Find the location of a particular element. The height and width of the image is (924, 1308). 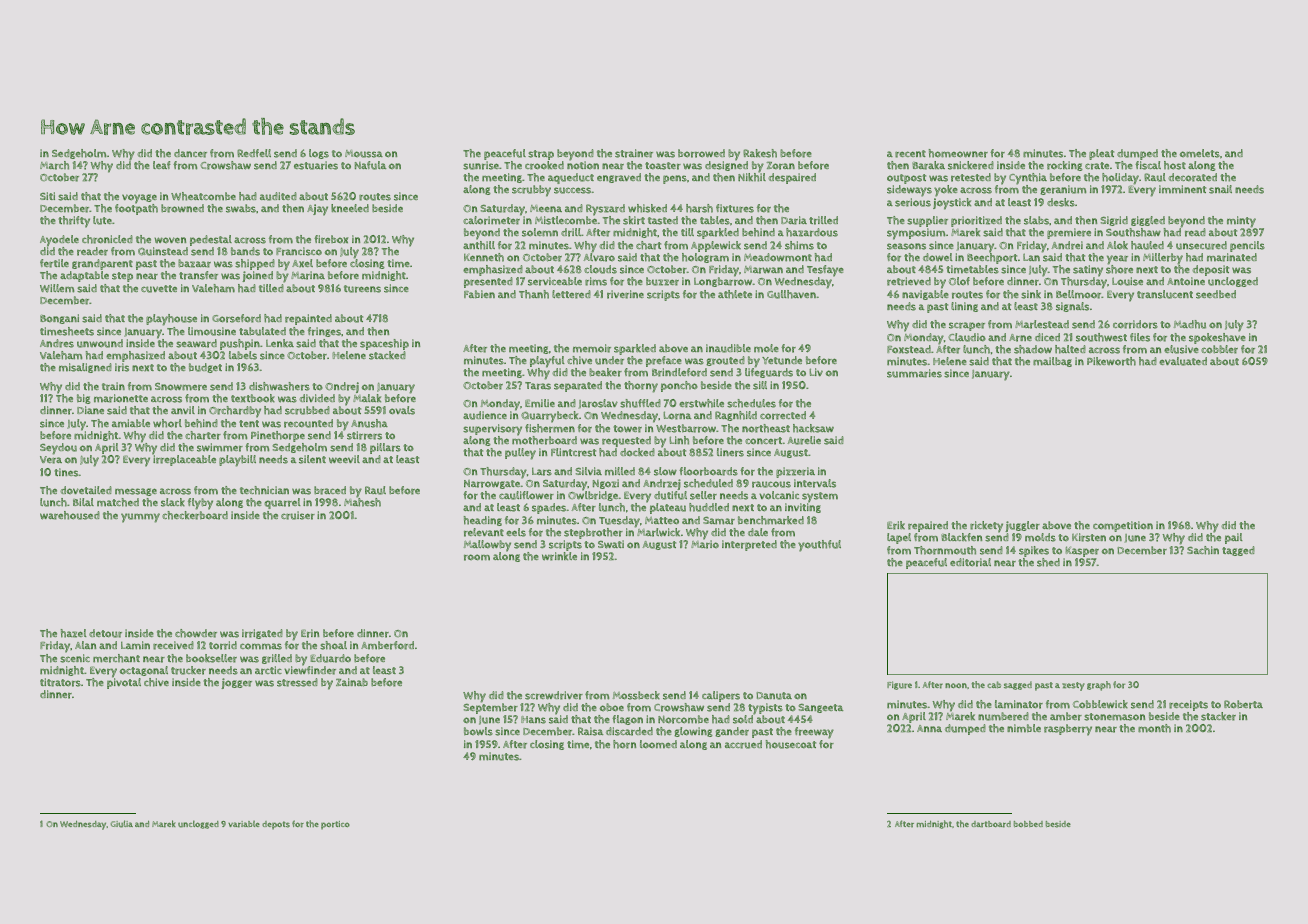

solemn is located at coordinates (540, 232).
